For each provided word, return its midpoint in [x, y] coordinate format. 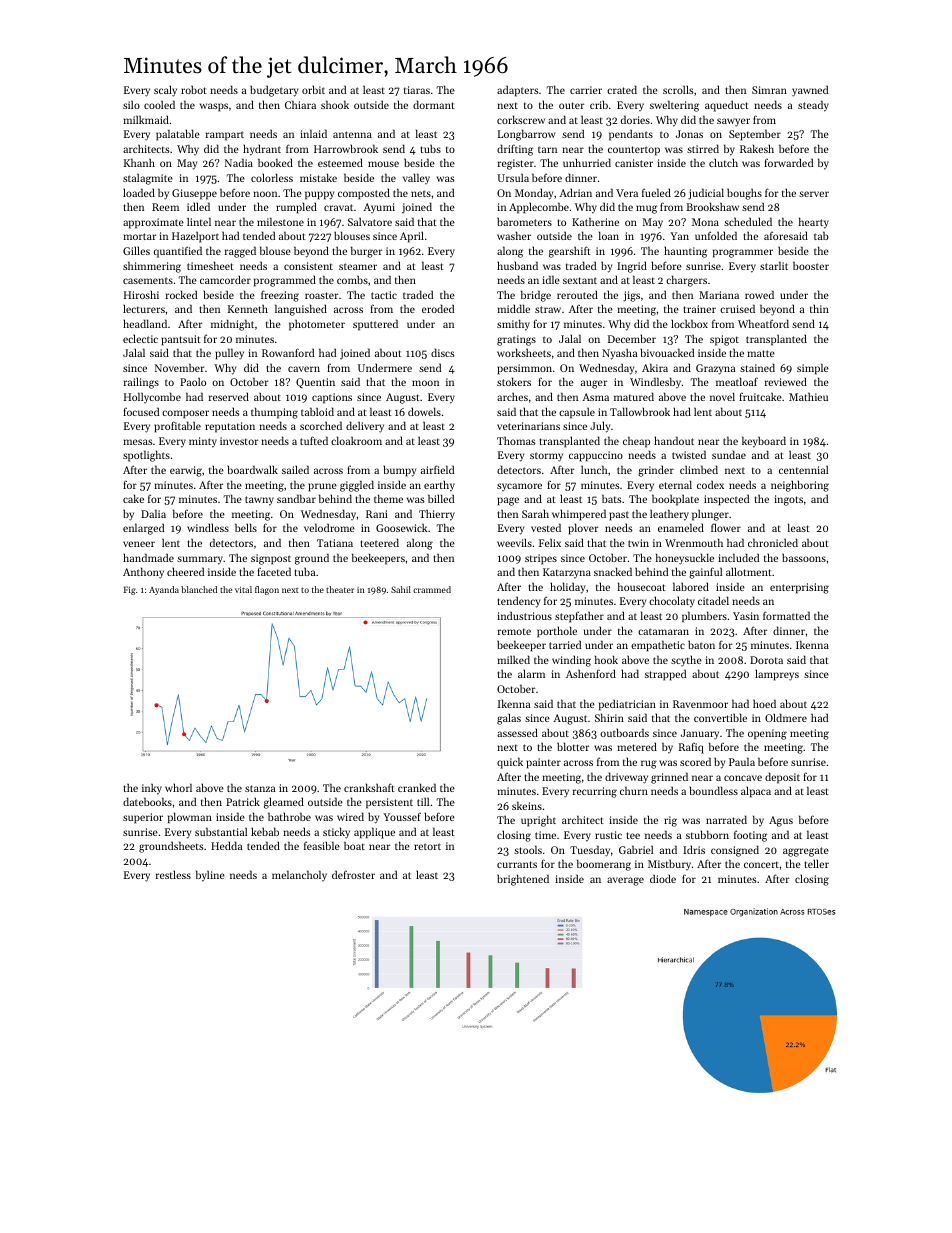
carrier [586, 90]
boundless [713, 790]
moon [425, 383]
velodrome [329, 527]
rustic [608, 835]
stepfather [579, 617]
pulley [229, 354]
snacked [613, 571]
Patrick [243, 801]
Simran [769, 90]
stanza [260, 788]
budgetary [274, 91]
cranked [417, 787]
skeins [527, 805]
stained [757, 367]
